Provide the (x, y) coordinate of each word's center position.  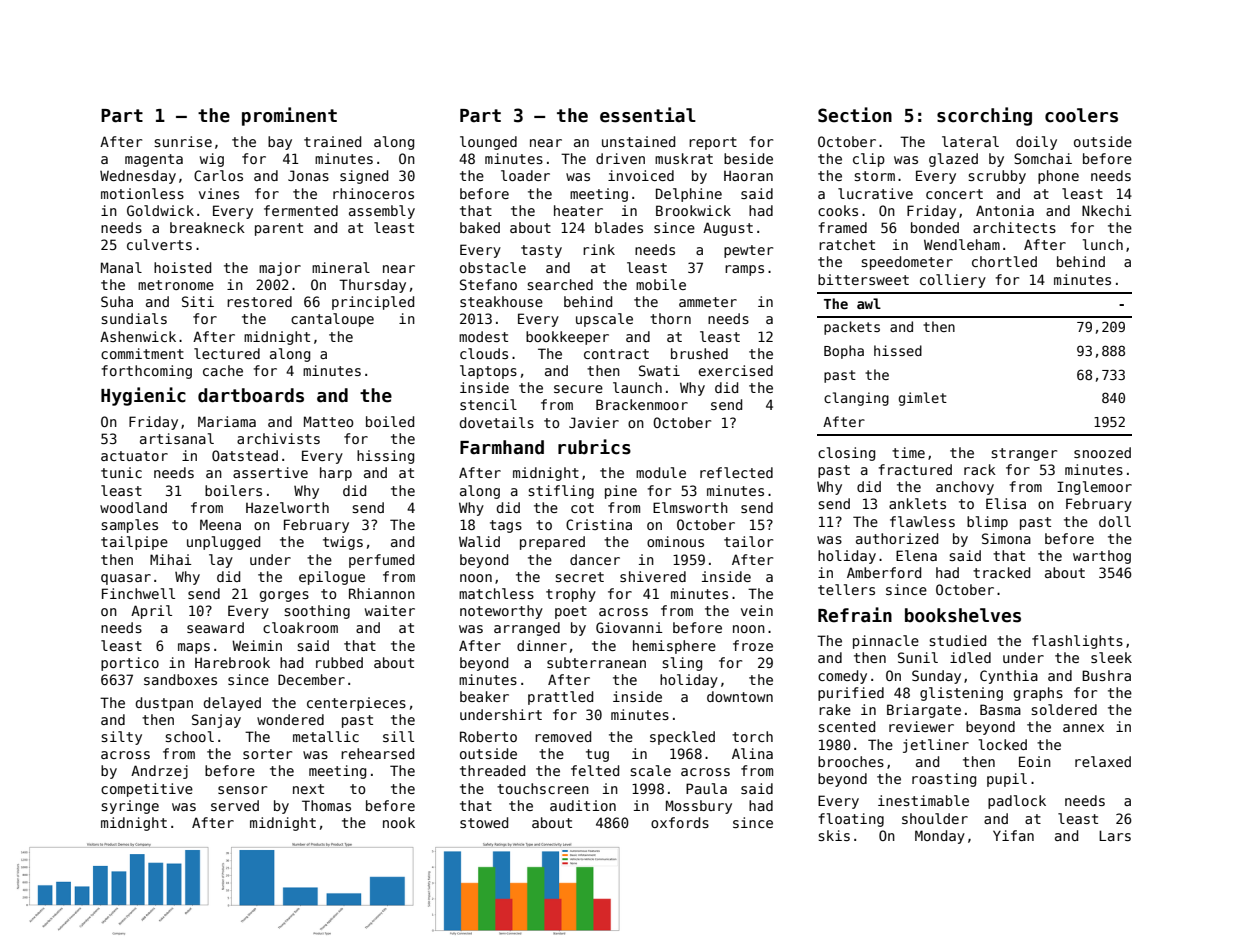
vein (757, 610)
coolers (1081, 115)
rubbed (339, 662)
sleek (1111, 657)
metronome (176, 285)
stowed (484, 822)
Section (855, 115)
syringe (130, 807)
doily (1036, 143)
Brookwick (693, 210)
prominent (289, 116)
